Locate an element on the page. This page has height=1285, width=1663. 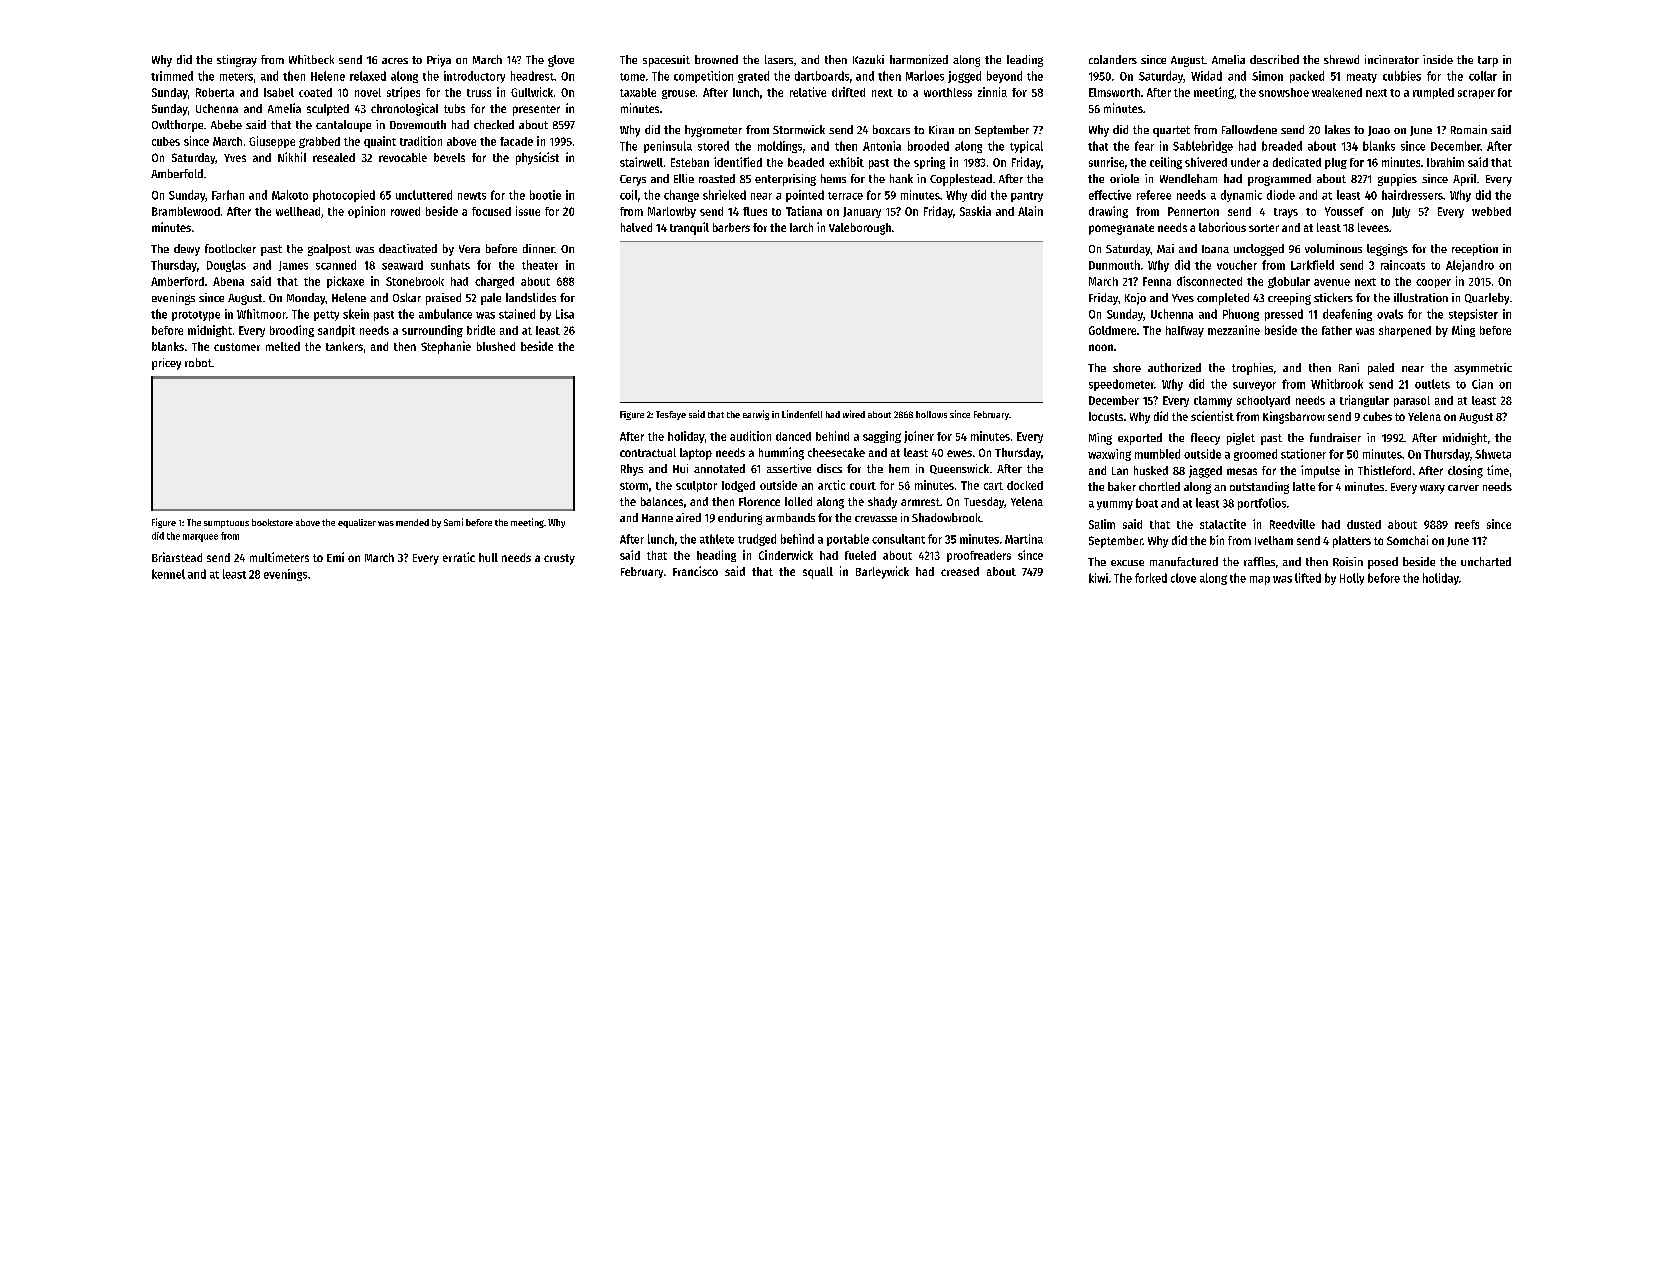
novel is located at coordinates (368, 92).
